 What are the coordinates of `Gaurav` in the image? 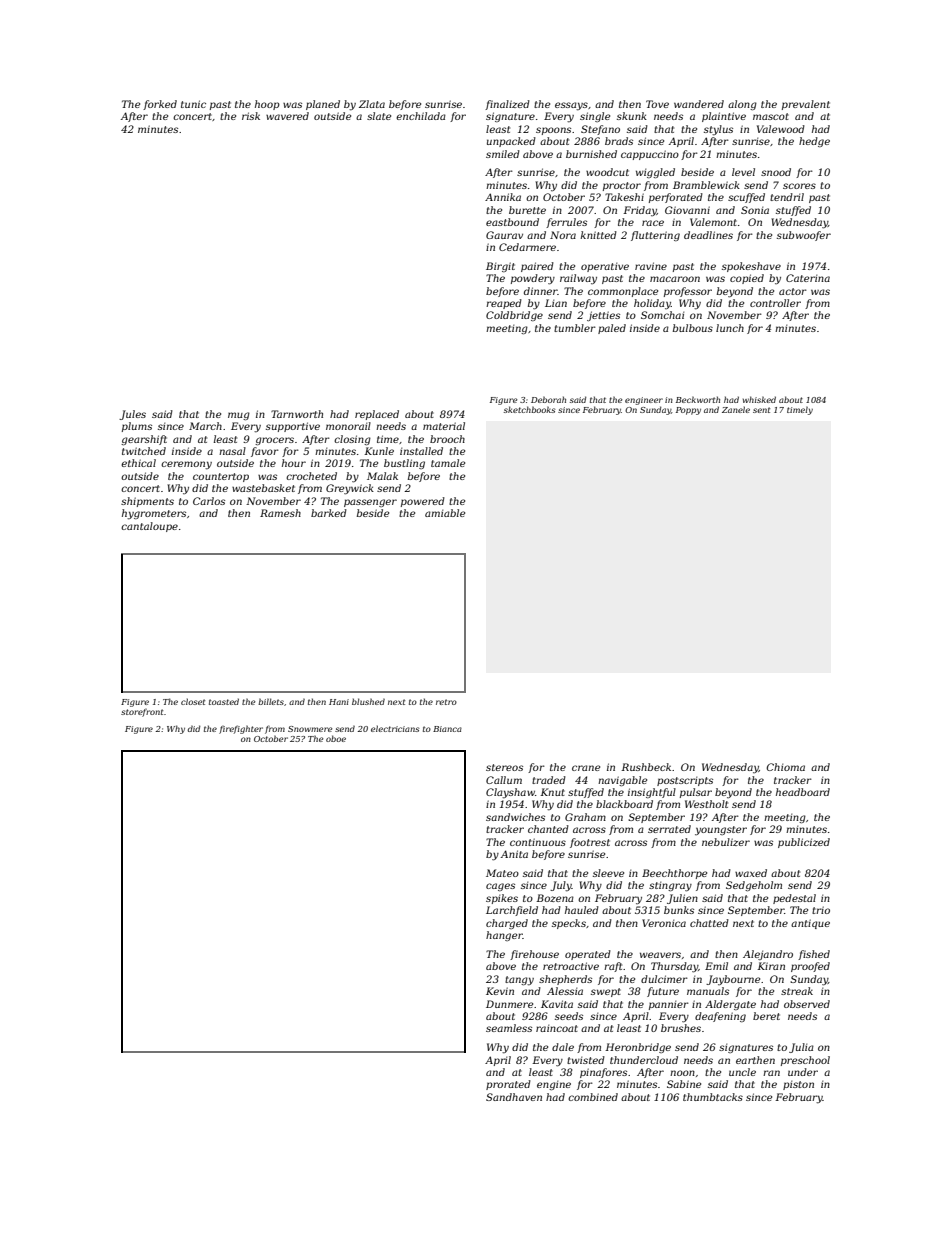 It's located at (504, 235).
